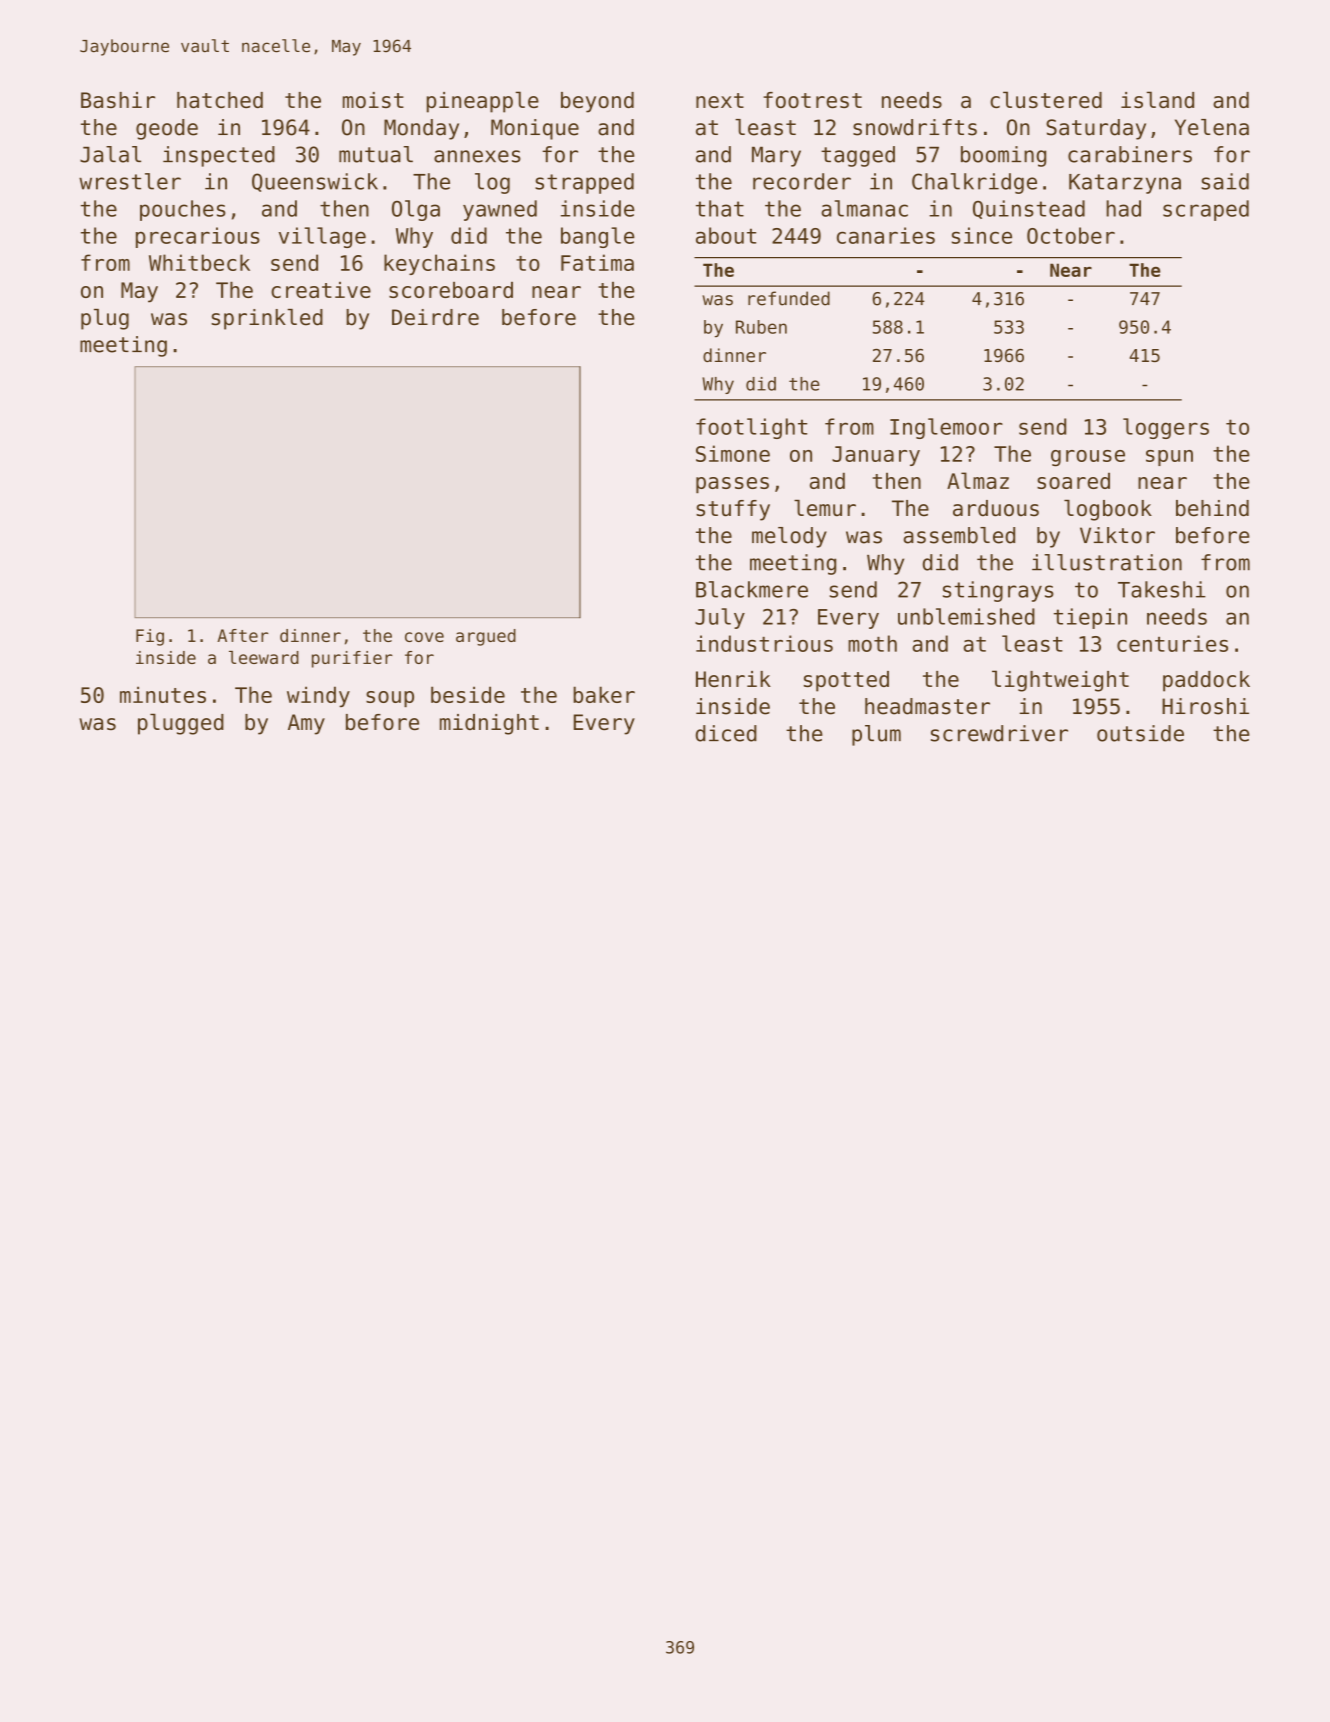  Describe the element at coordinates (789, 298) in the image. I see `refunded` at that location.
